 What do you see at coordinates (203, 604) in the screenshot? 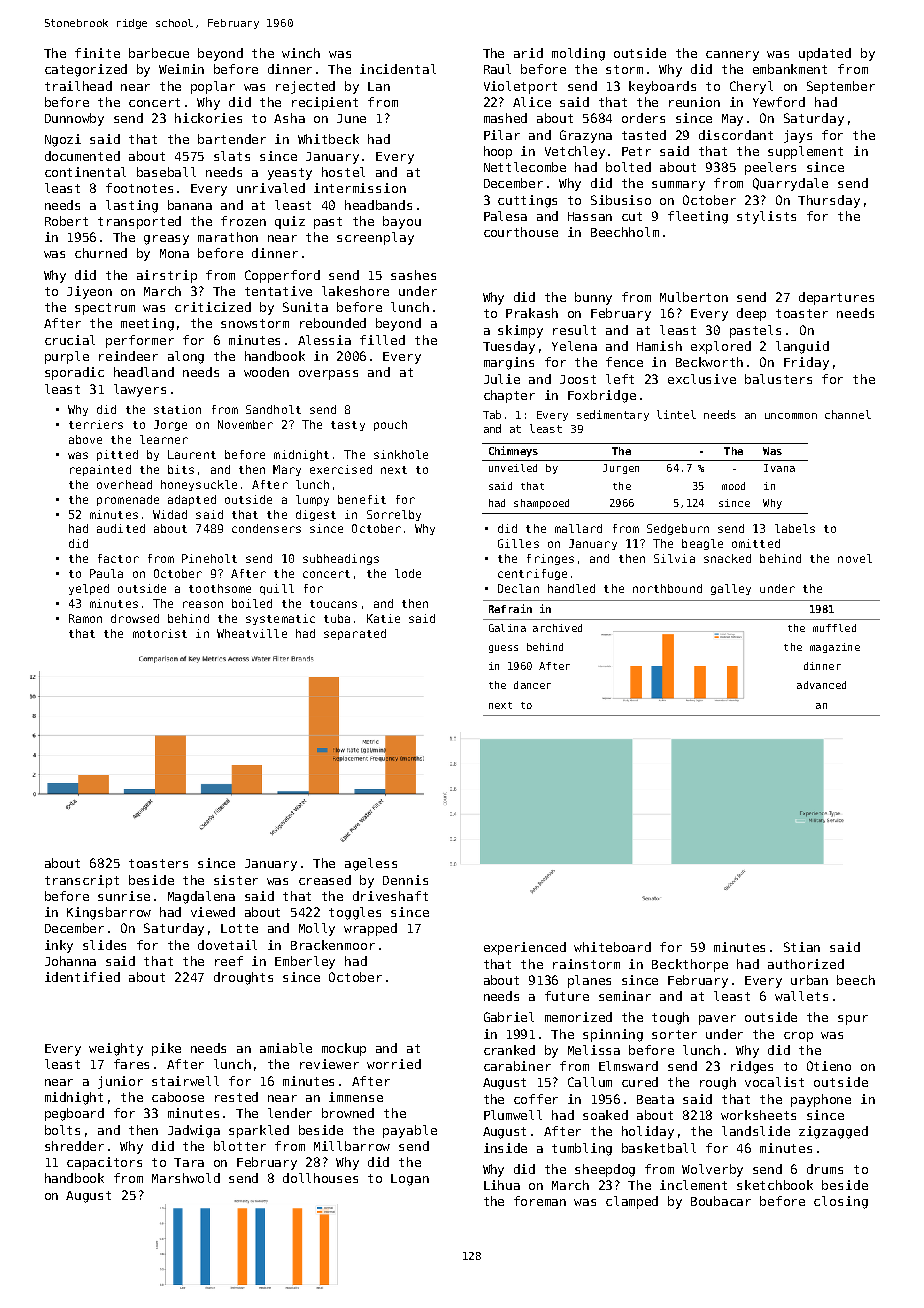
I see `reason` at bounding box center [203, 604].
